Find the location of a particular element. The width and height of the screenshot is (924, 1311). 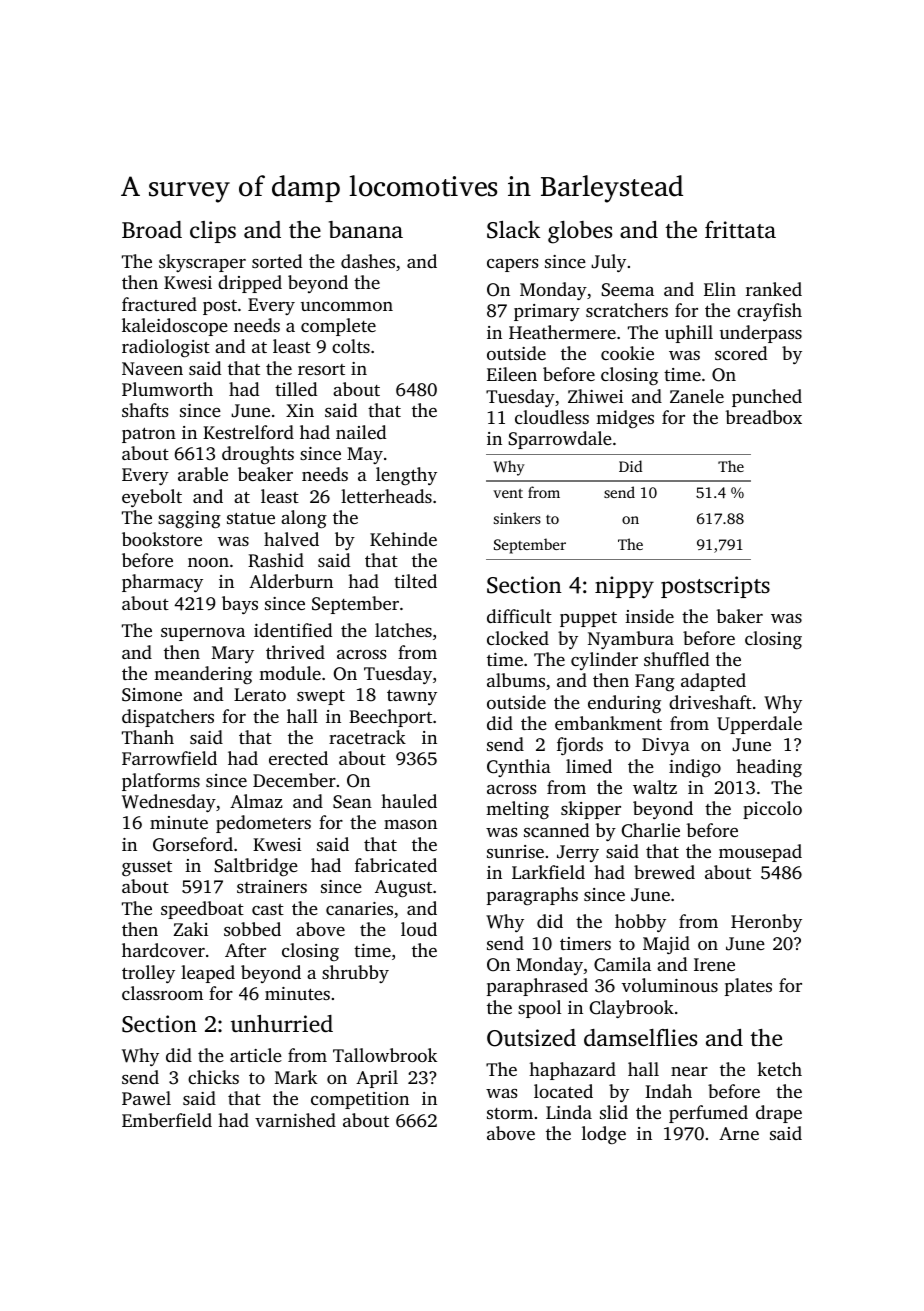

dashes is located at coordinates (368, 261).
